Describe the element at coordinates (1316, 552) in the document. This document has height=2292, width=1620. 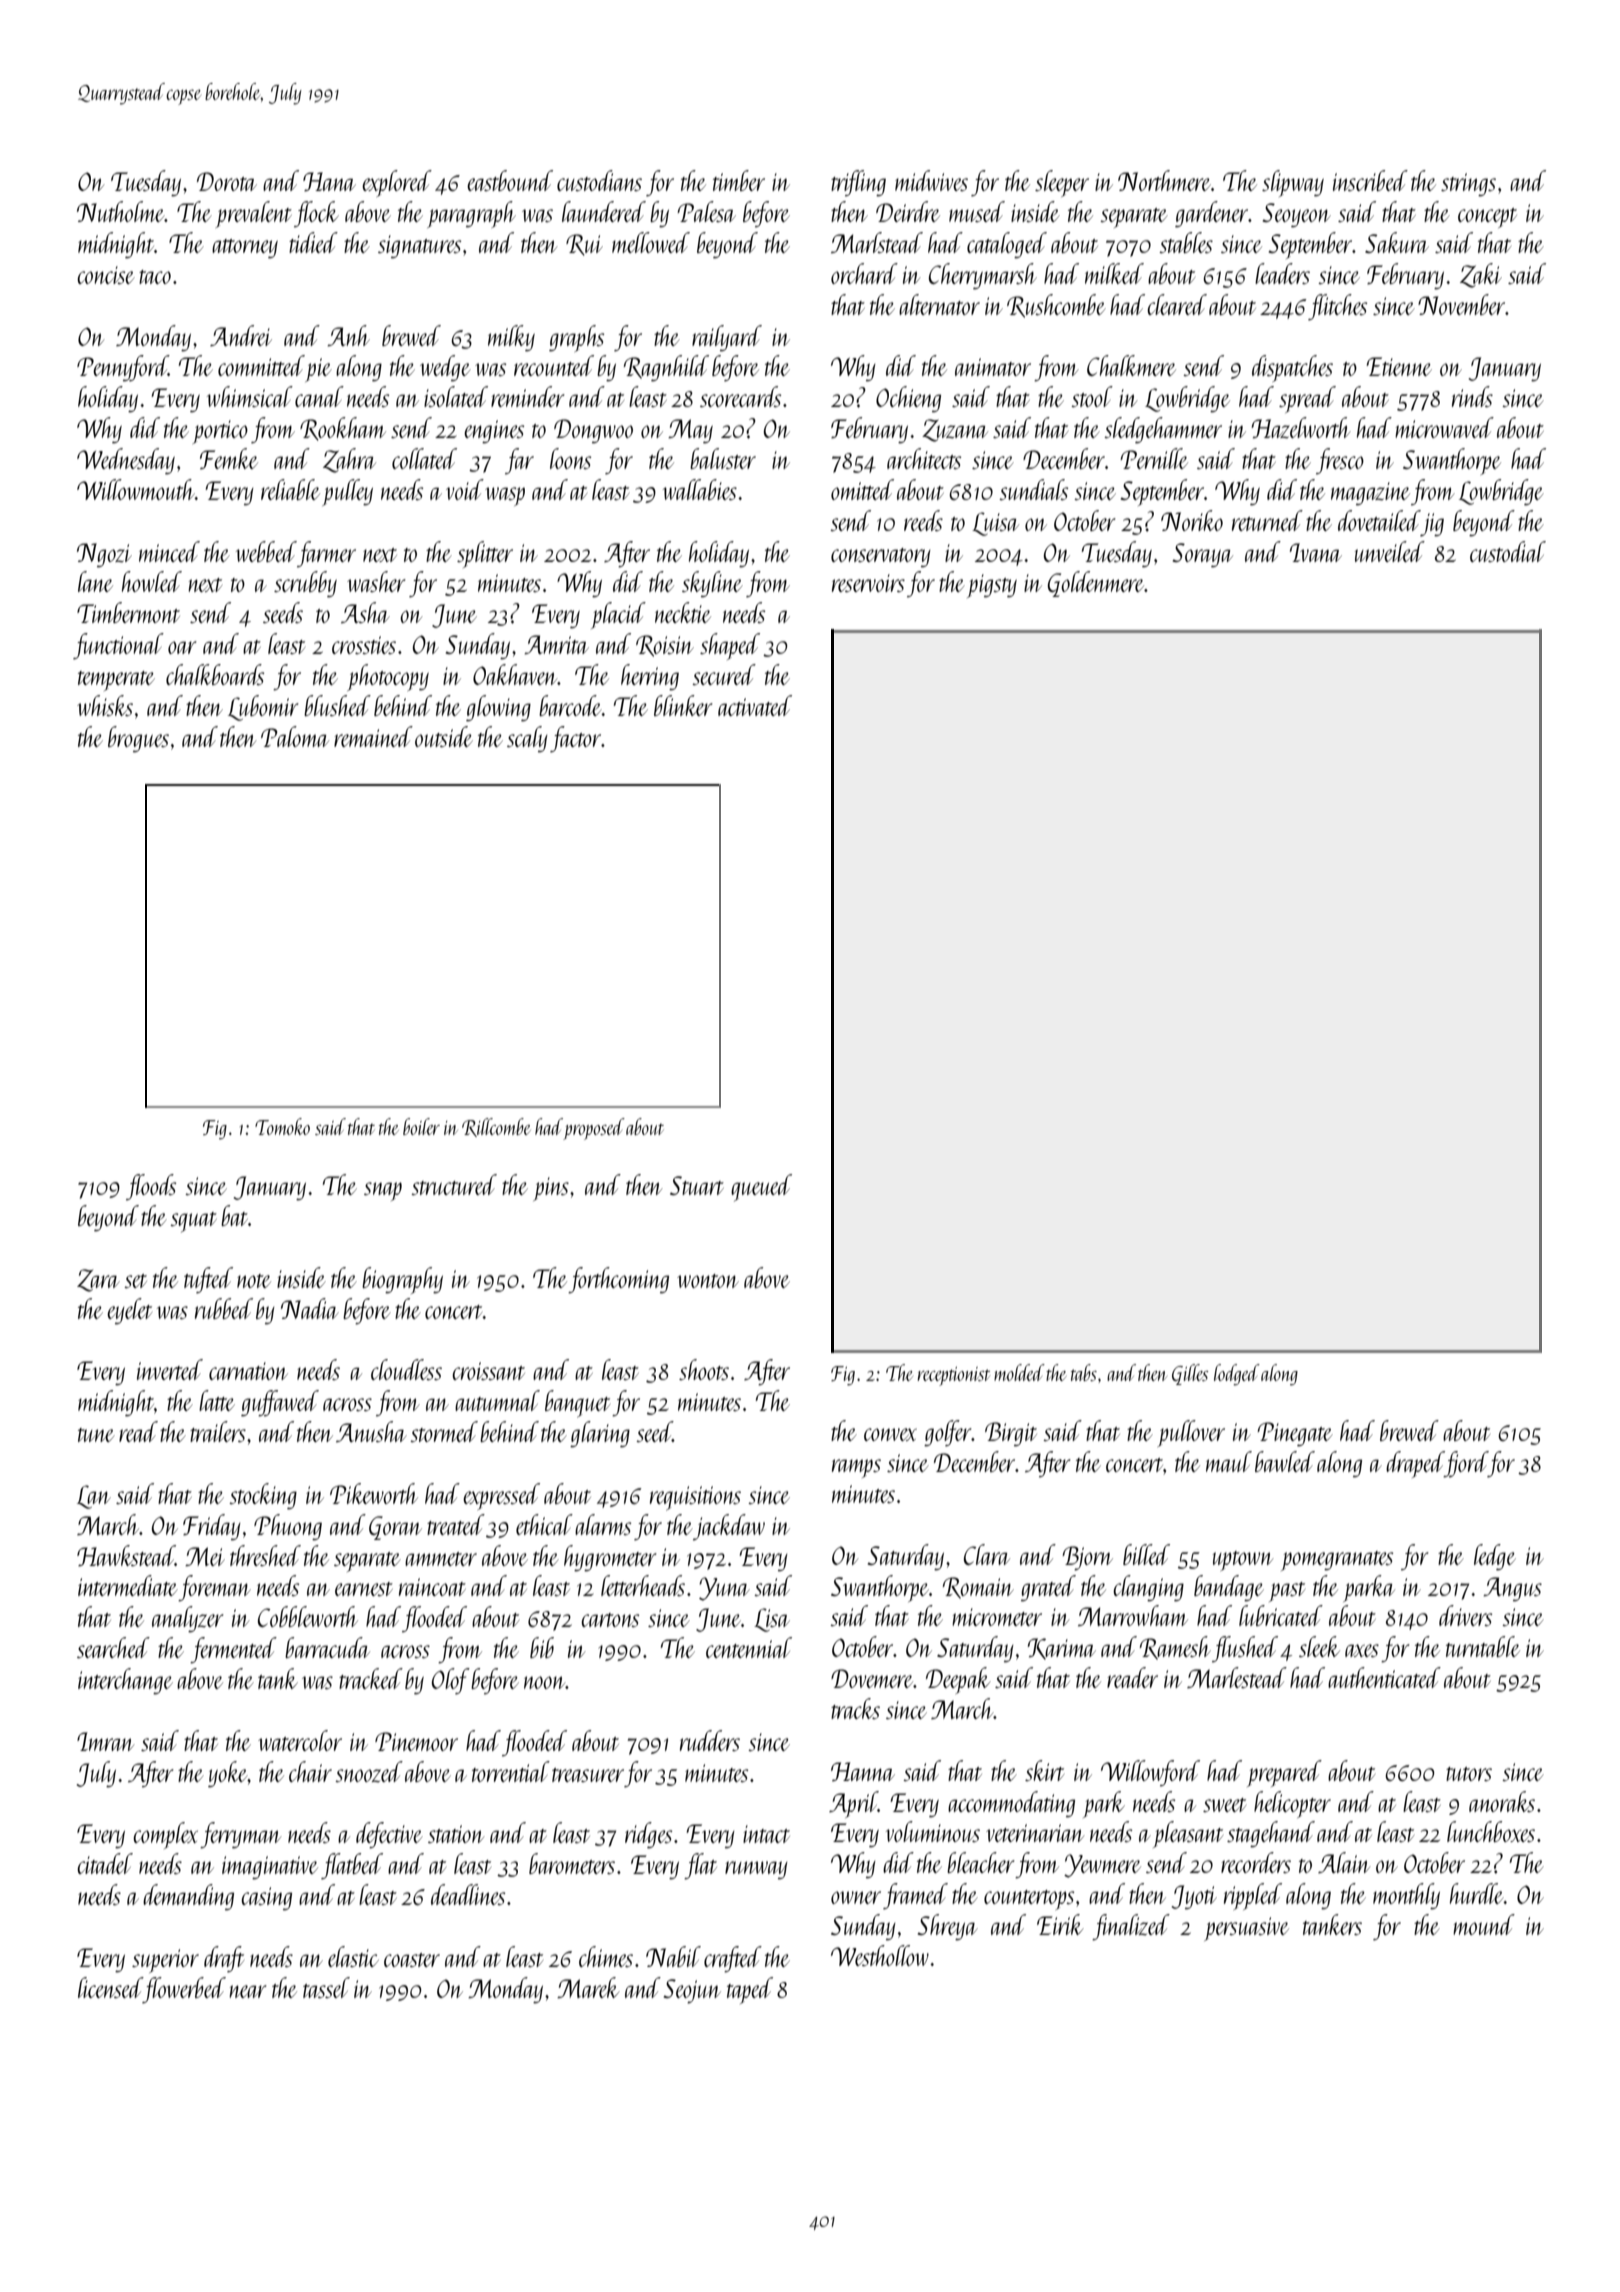
I see `Ivana` at that location.
